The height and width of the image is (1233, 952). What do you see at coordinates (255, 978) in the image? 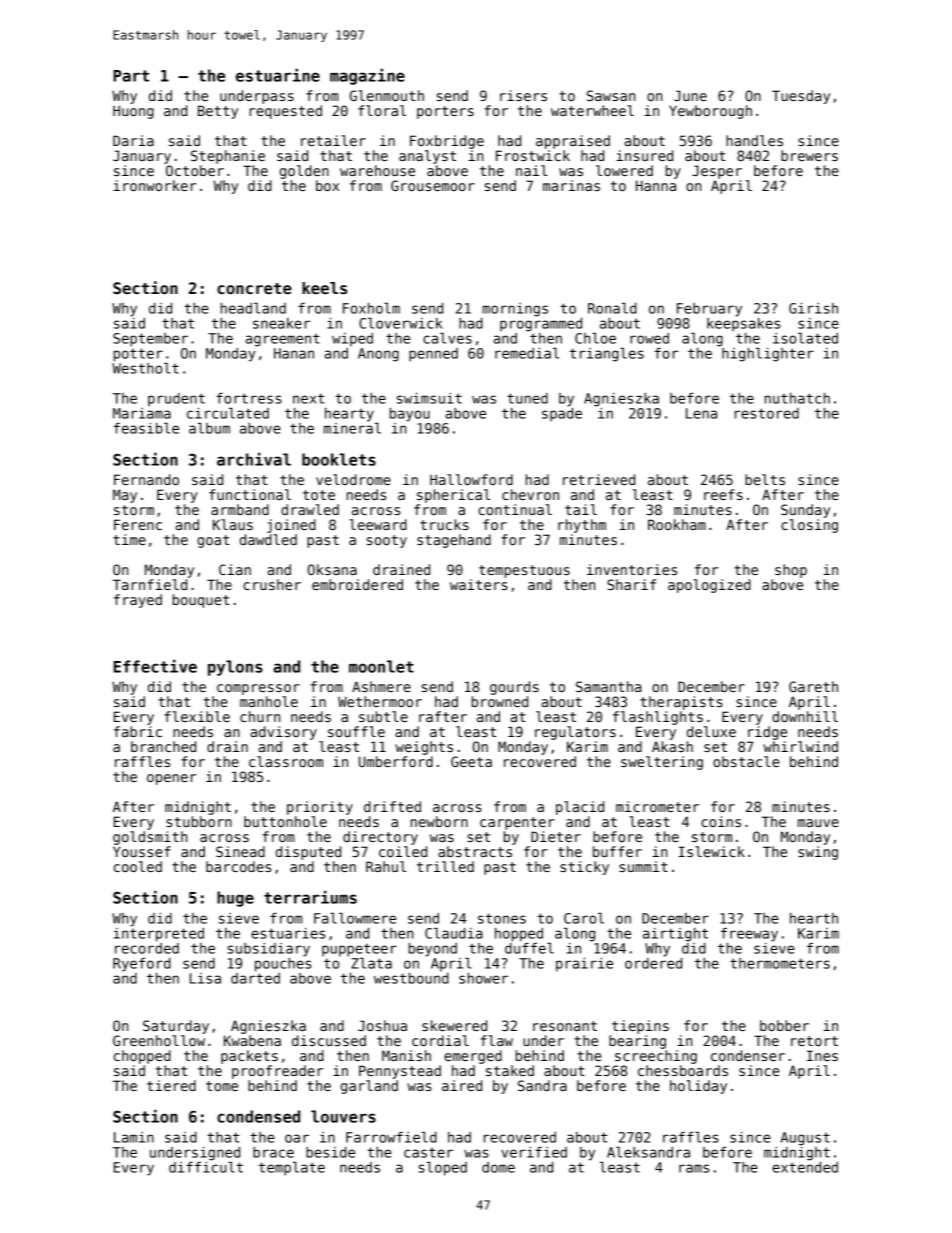
I see `darted` at bounding box center [255, 978].
